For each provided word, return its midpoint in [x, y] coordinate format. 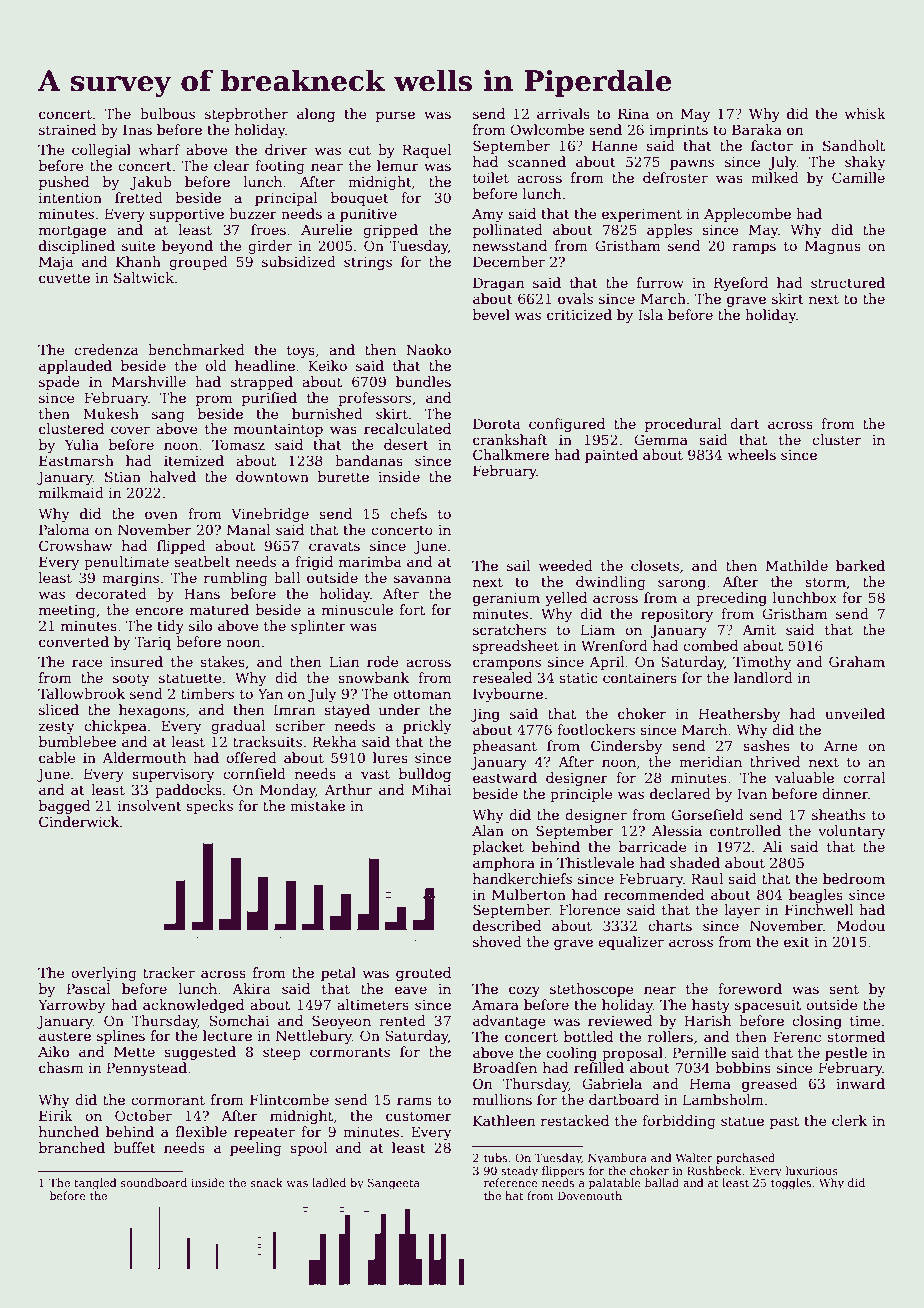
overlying [104, 974]
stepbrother [246, 115]
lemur [398, 165]
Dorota [496, 423]
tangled [95, 1184]
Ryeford [741, 284]
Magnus [833, 247]
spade [59, 383]
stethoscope [591, 990]
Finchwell [819, 909]
